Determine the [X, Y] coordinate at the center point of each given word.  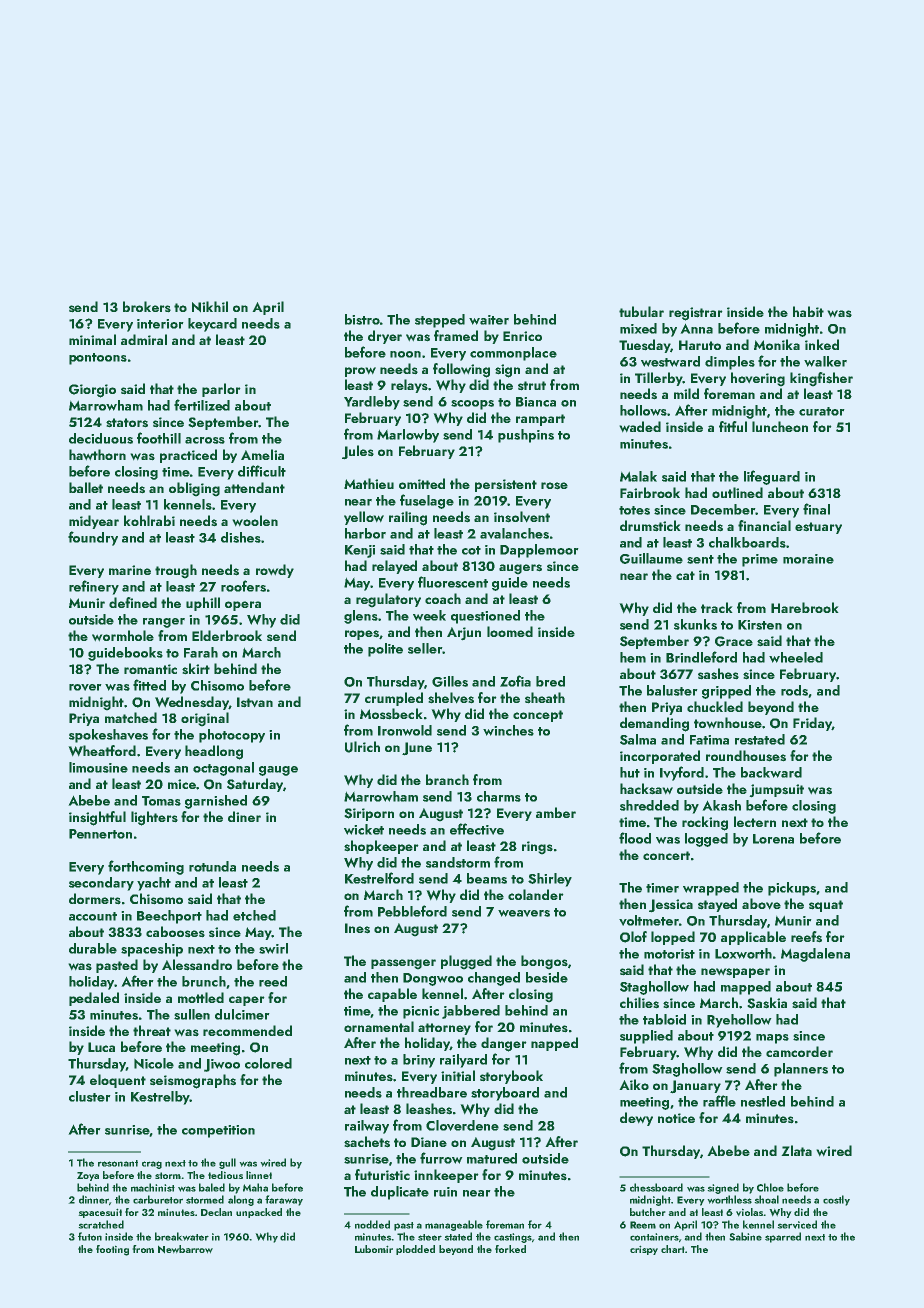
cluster [90, 1096]
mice [182, 784]
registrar [696, 314]
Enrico [522, 336]
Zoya [88, 1176]
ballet [86, 487]
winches [508, 730]
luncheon [780, 426]
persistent [506, 485]
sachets [367, 1142]
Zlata [796, 1150]
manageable [454, 1225]
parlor [221, 390]
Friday [812, 724]
